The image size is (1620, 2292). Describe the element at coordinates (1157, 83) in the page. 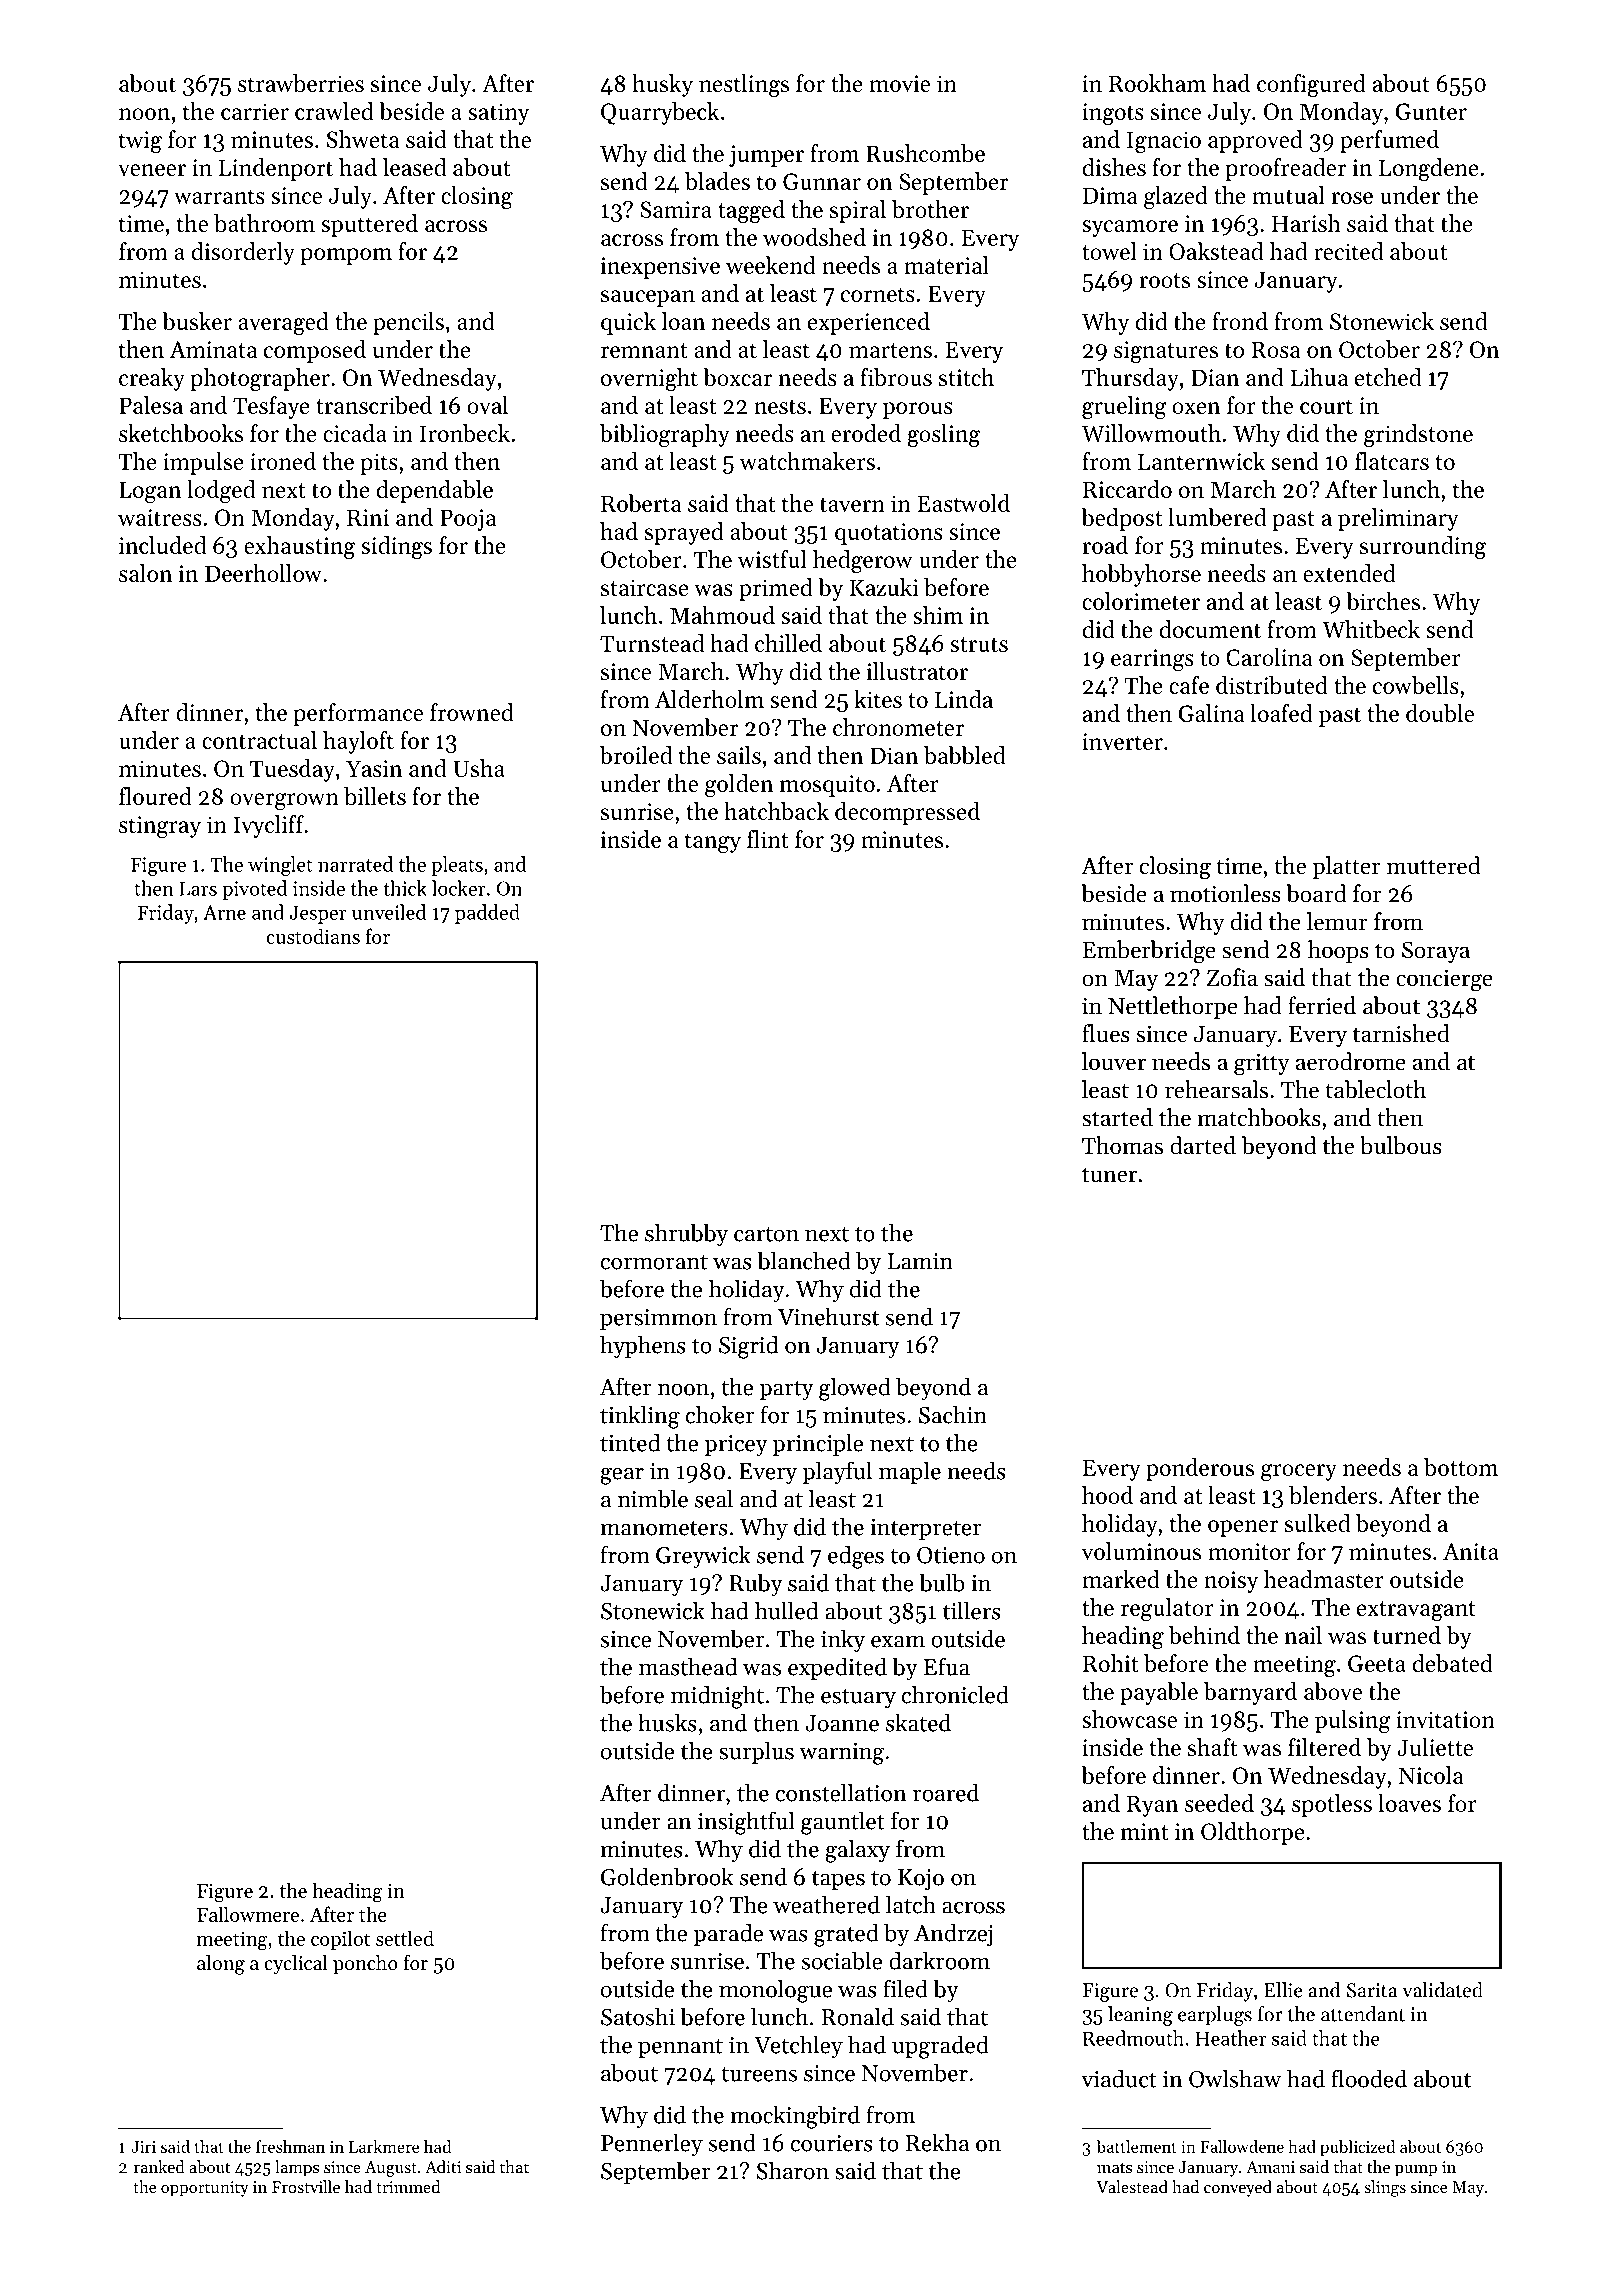

I see `Rookham` at that location.
